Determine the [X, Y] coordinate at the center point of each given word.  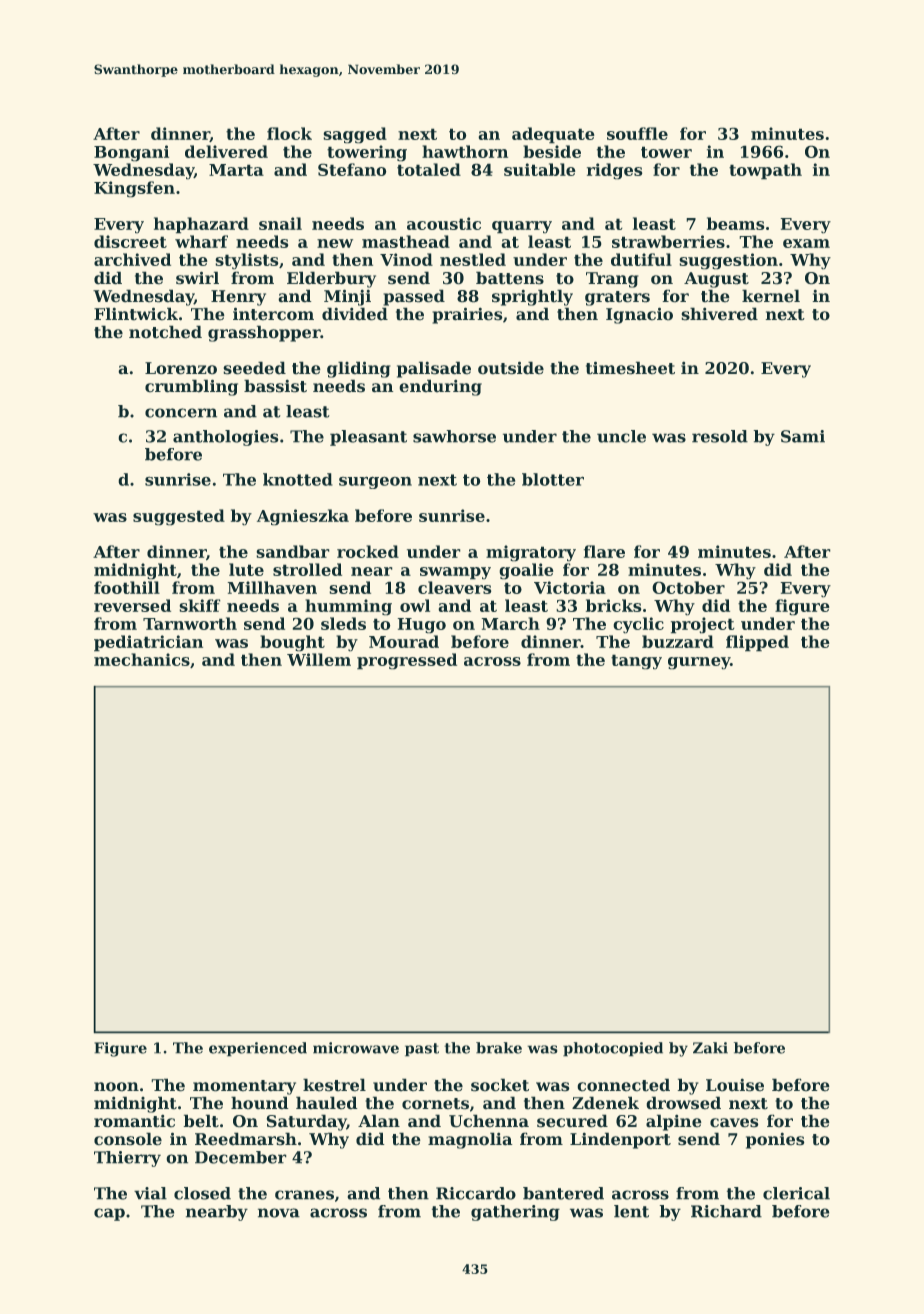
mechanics [142, 659]
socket [500, 1085]
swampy [455, 573]
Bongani [131, 153]
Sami [803, 436]
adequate [553, 135]
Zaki [710, 1048]
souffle [637, 133]
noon [116, 1086]
